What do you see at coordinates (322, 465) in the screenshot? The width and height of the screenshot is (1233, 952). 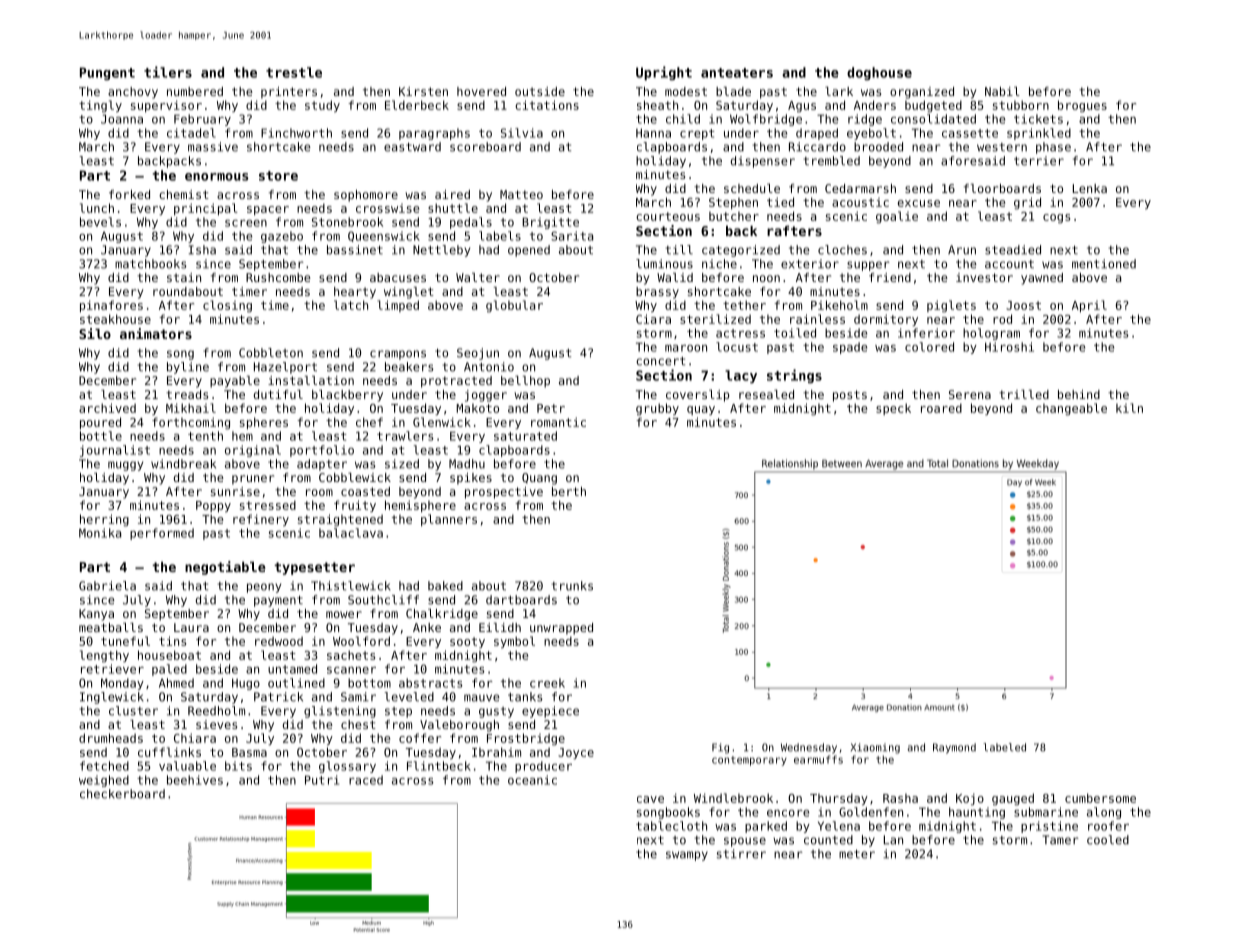 I see `adapter` at bounding box center [322, 465].
